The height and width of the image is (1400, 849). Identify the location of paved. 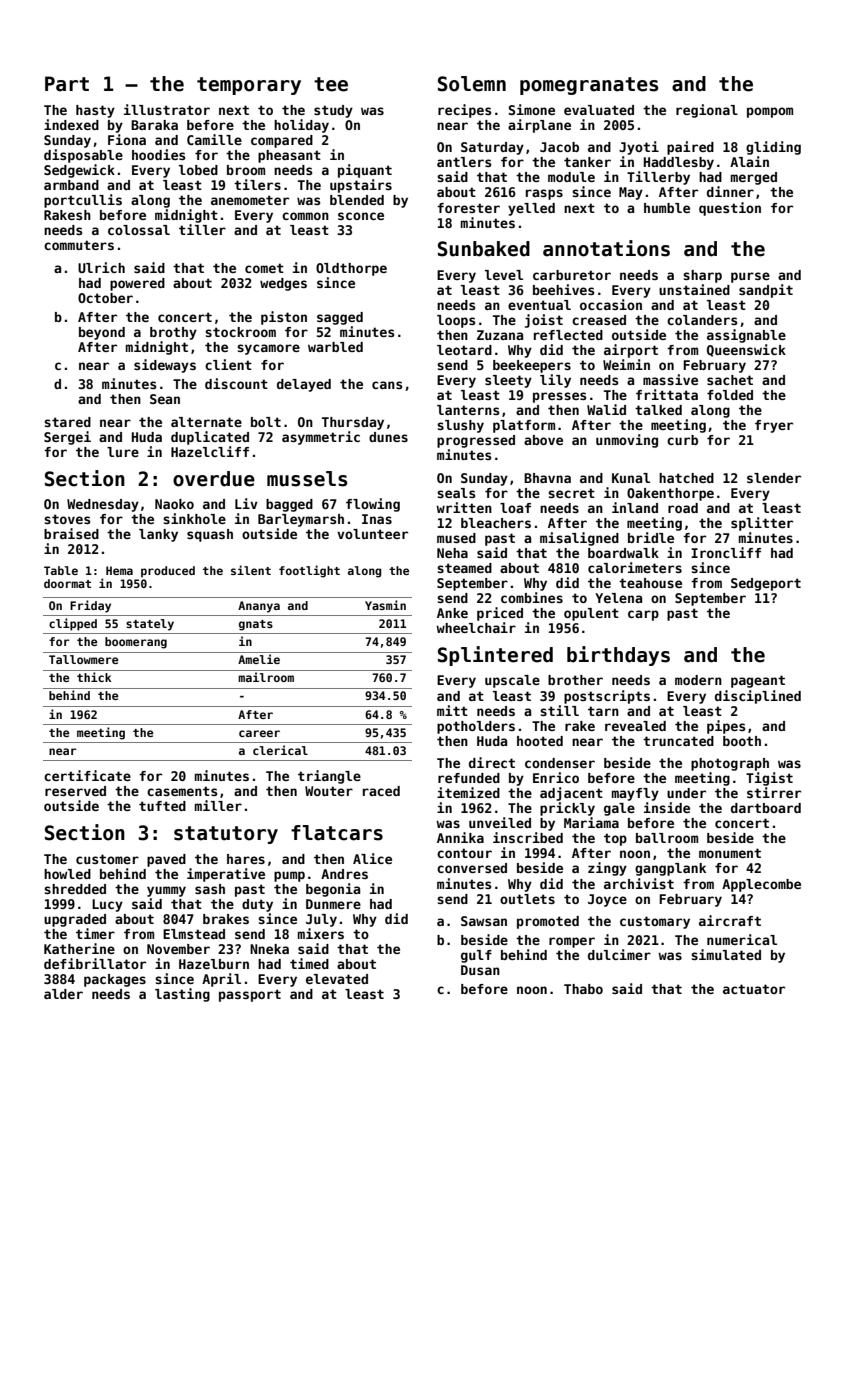
(166, 860).
